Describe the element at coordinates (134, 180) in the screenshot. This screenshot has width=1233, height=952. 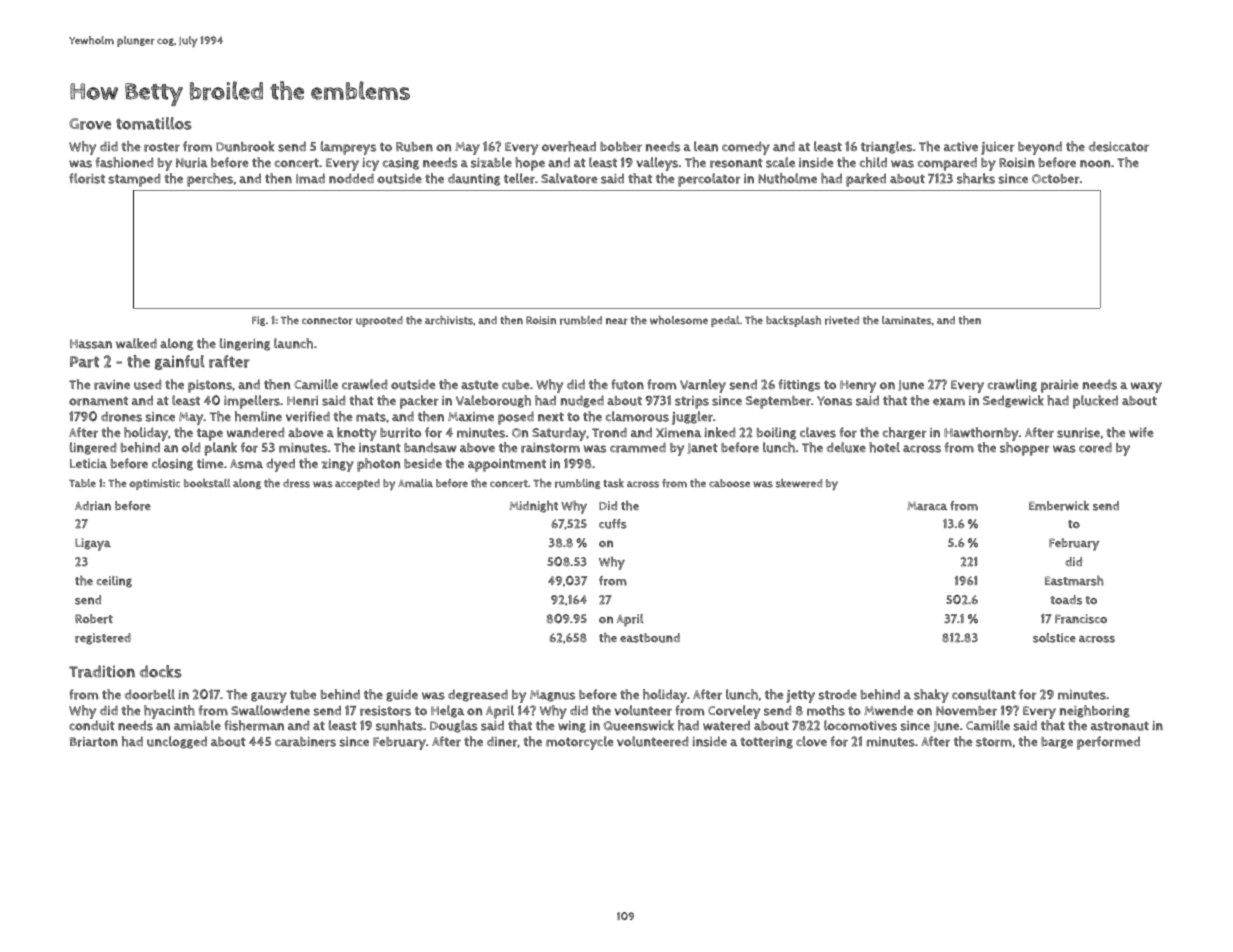
I see `stamped` at that location.
